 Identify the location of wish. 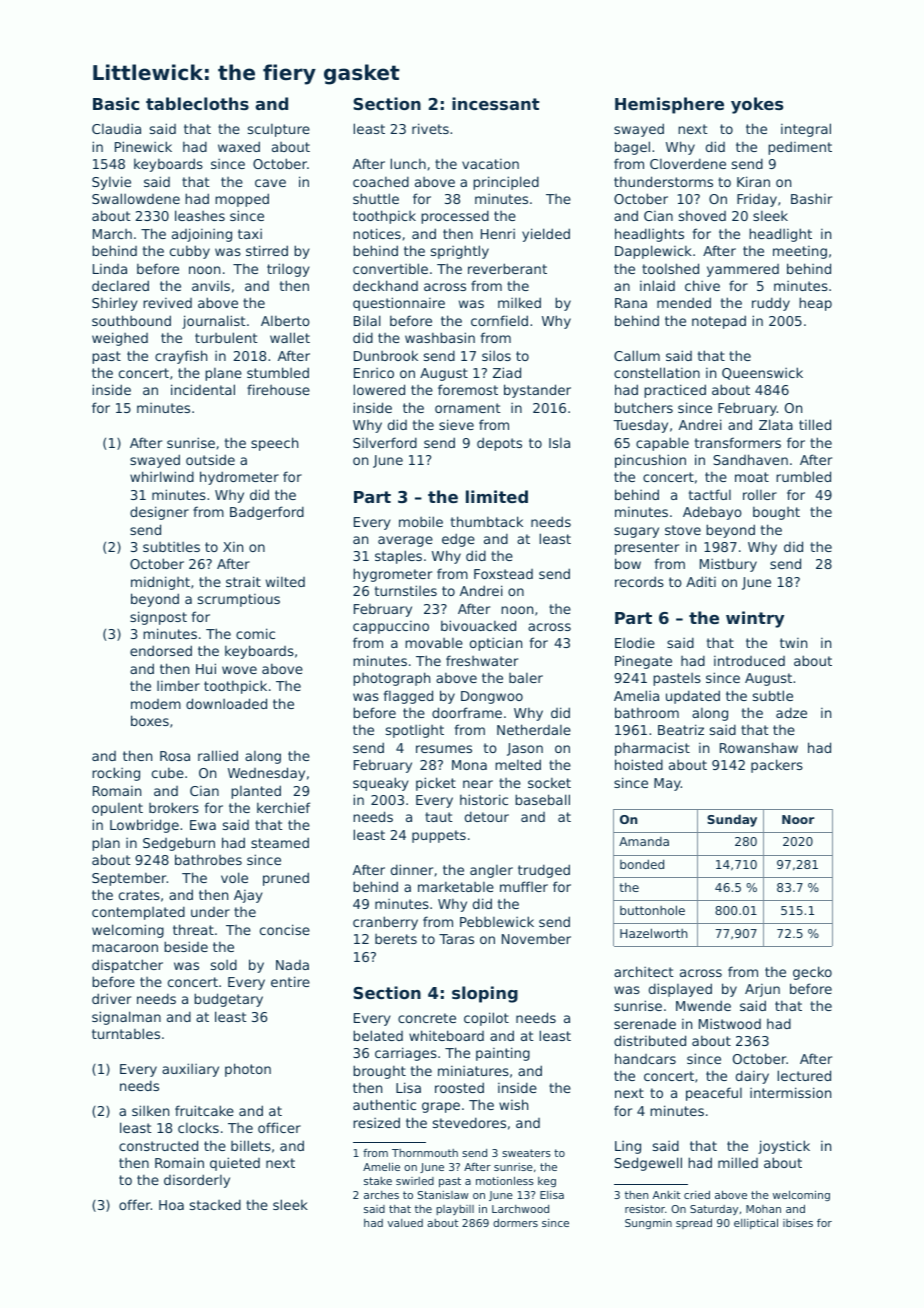
(513, 1104).
